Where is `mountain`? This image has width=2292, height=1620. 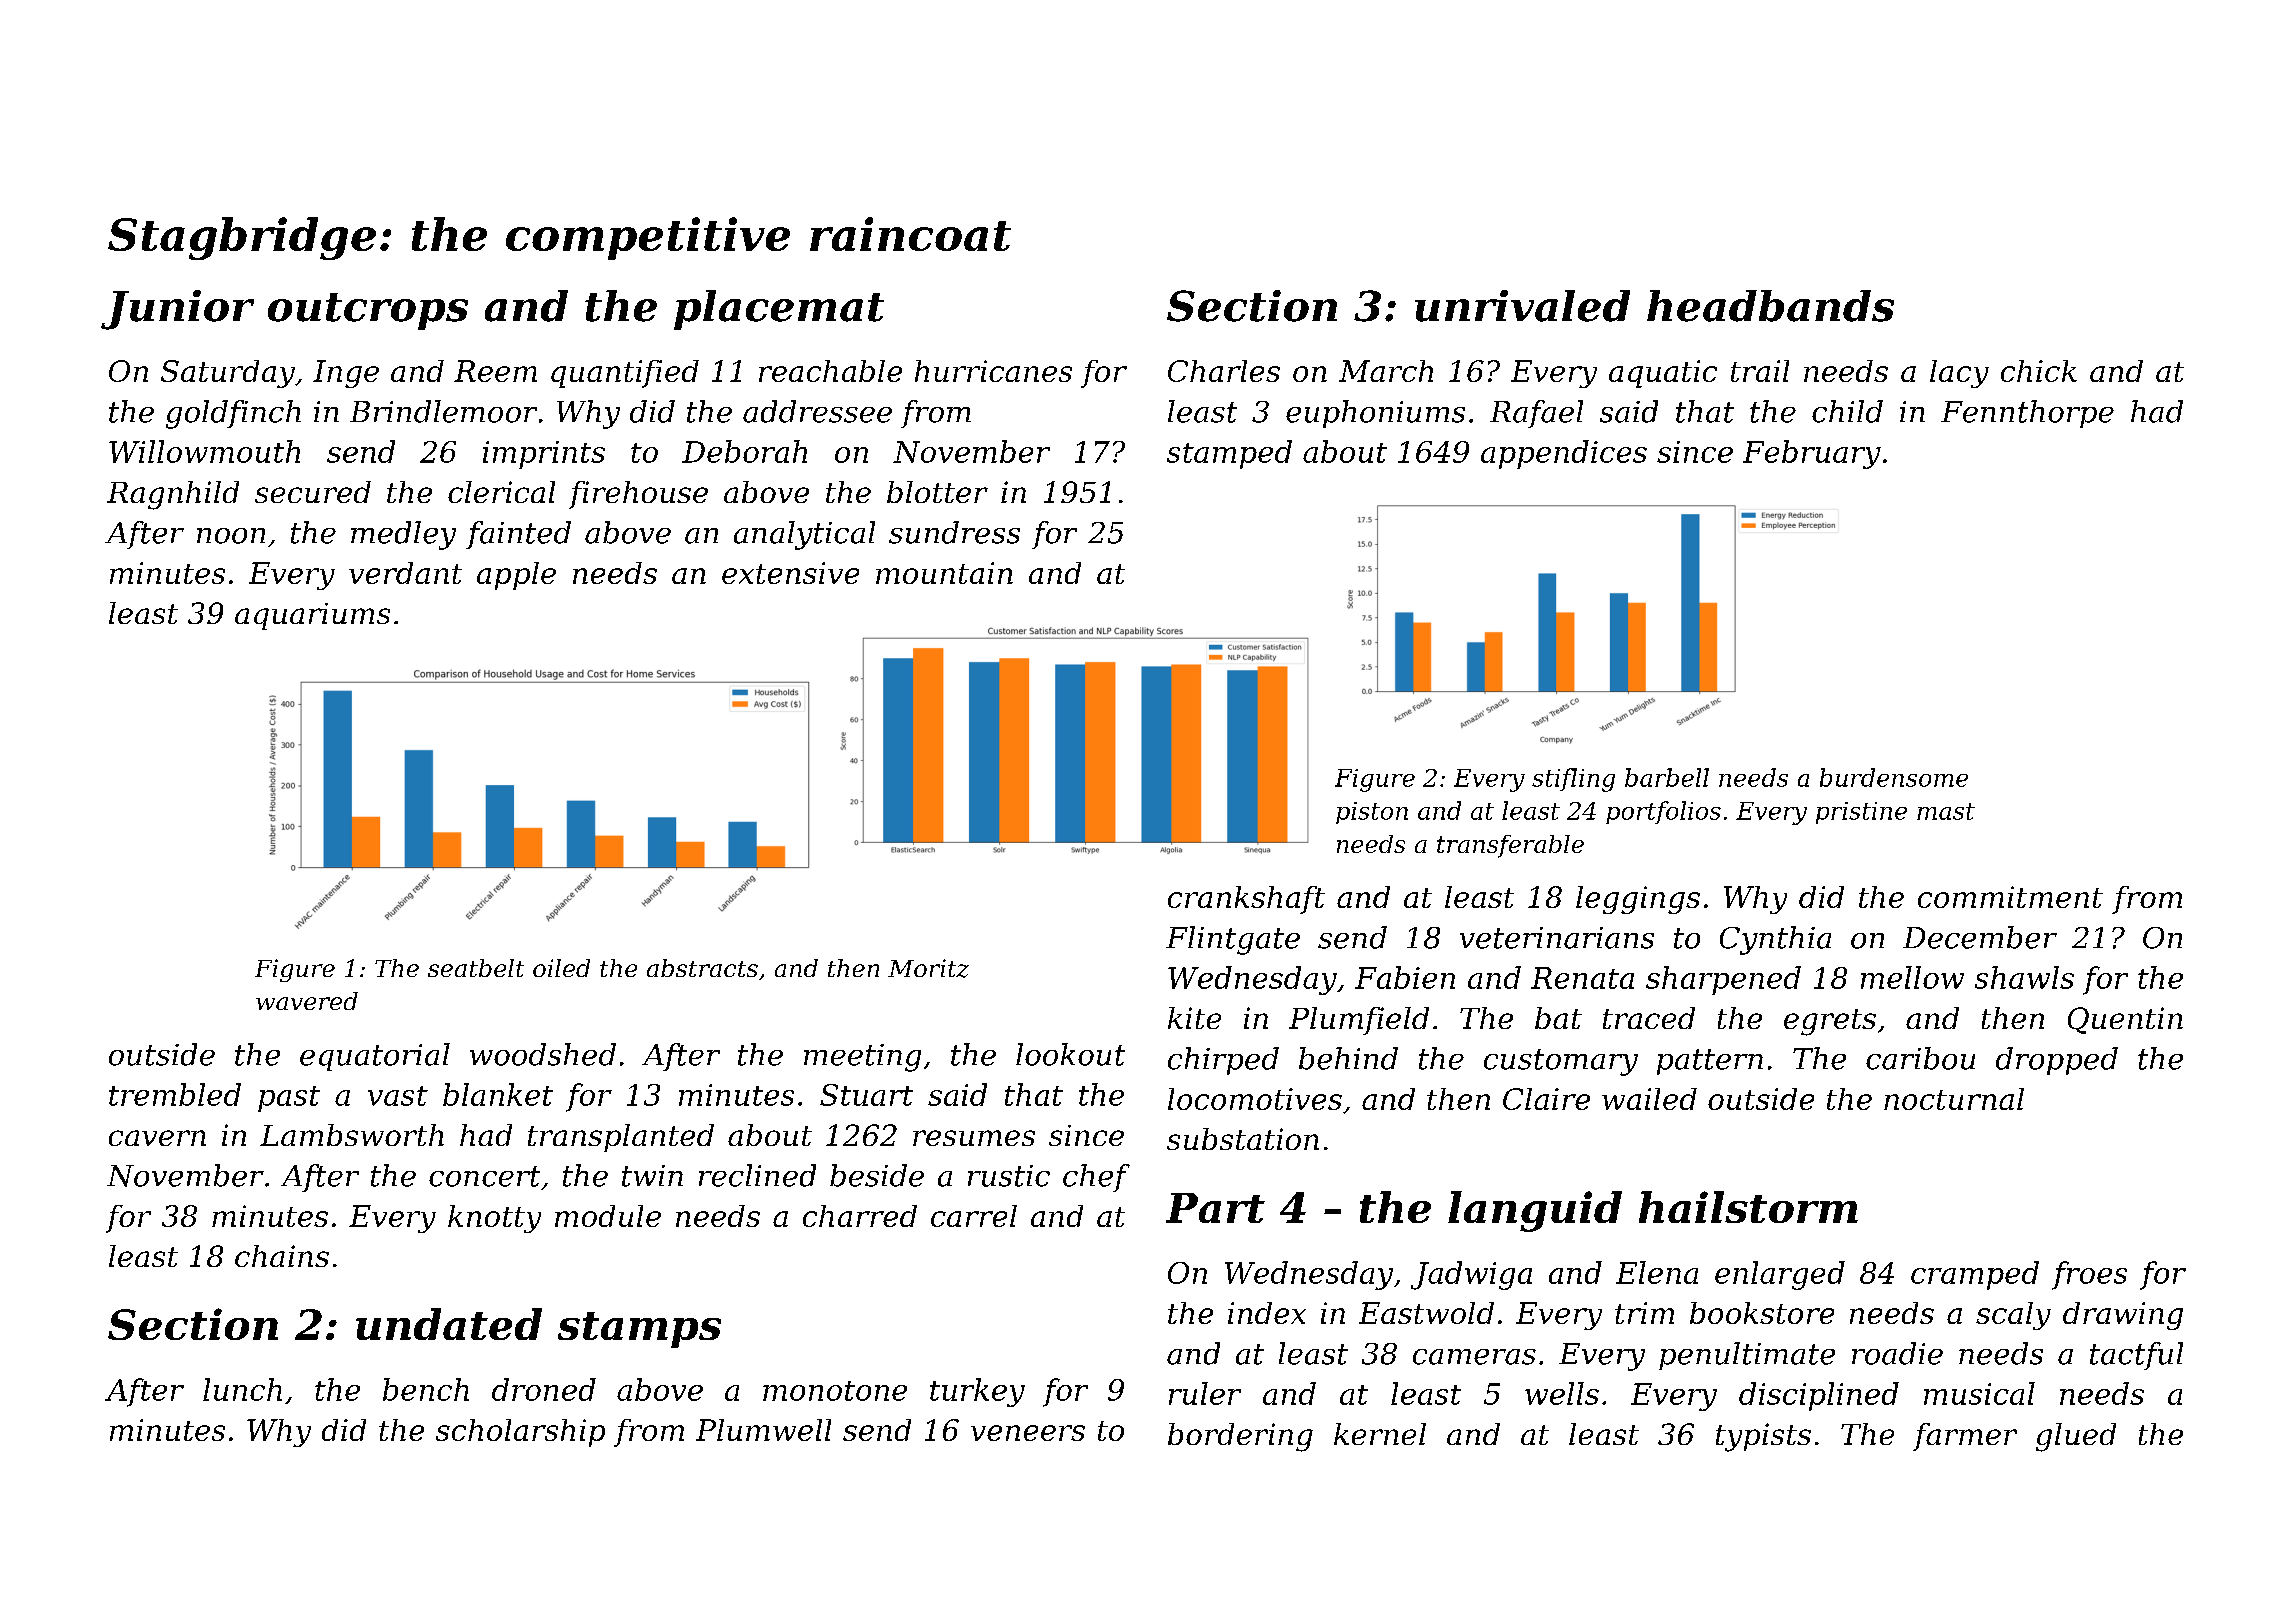
mountain is located at coordinates (944, 573).
